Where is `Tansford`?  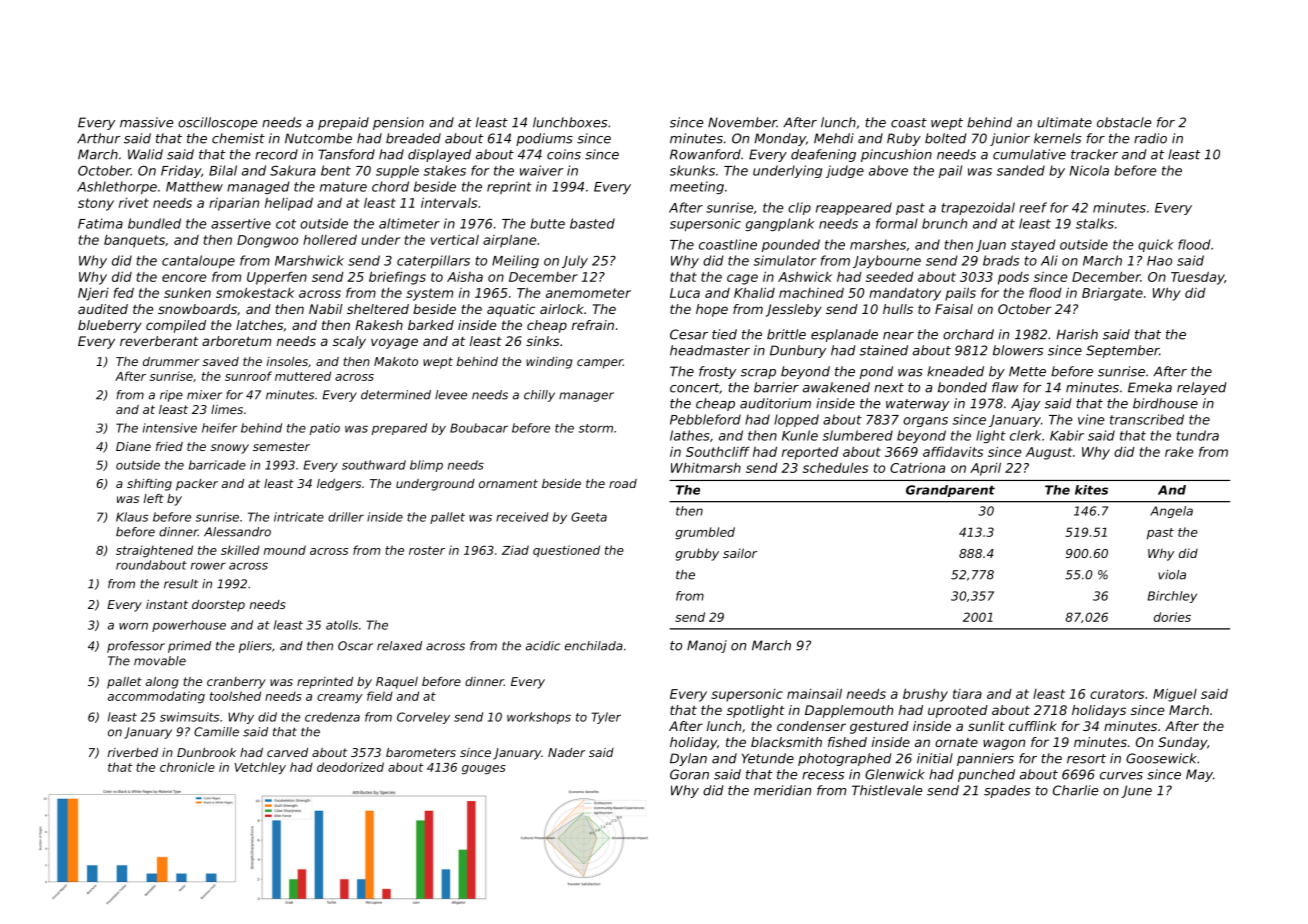 Tansford is located at coordinates (346, 154).
